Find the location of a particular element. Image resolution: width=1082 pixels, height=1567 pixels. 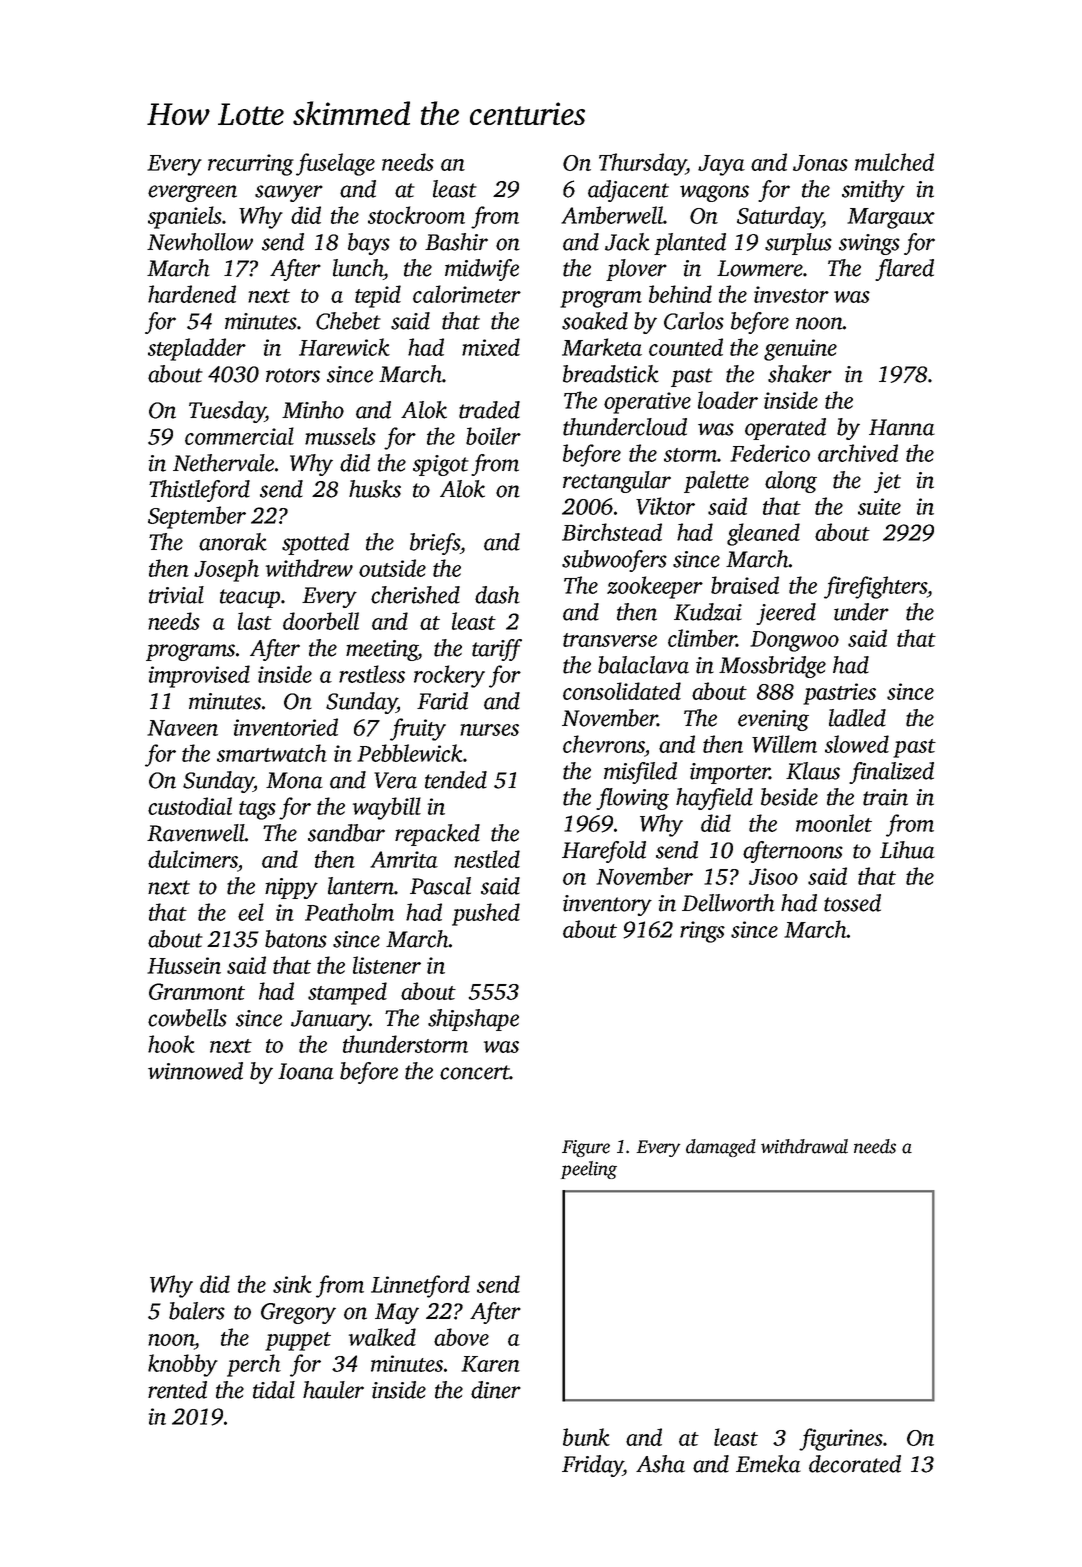

Lihua is located at coordinates (907, 850).
